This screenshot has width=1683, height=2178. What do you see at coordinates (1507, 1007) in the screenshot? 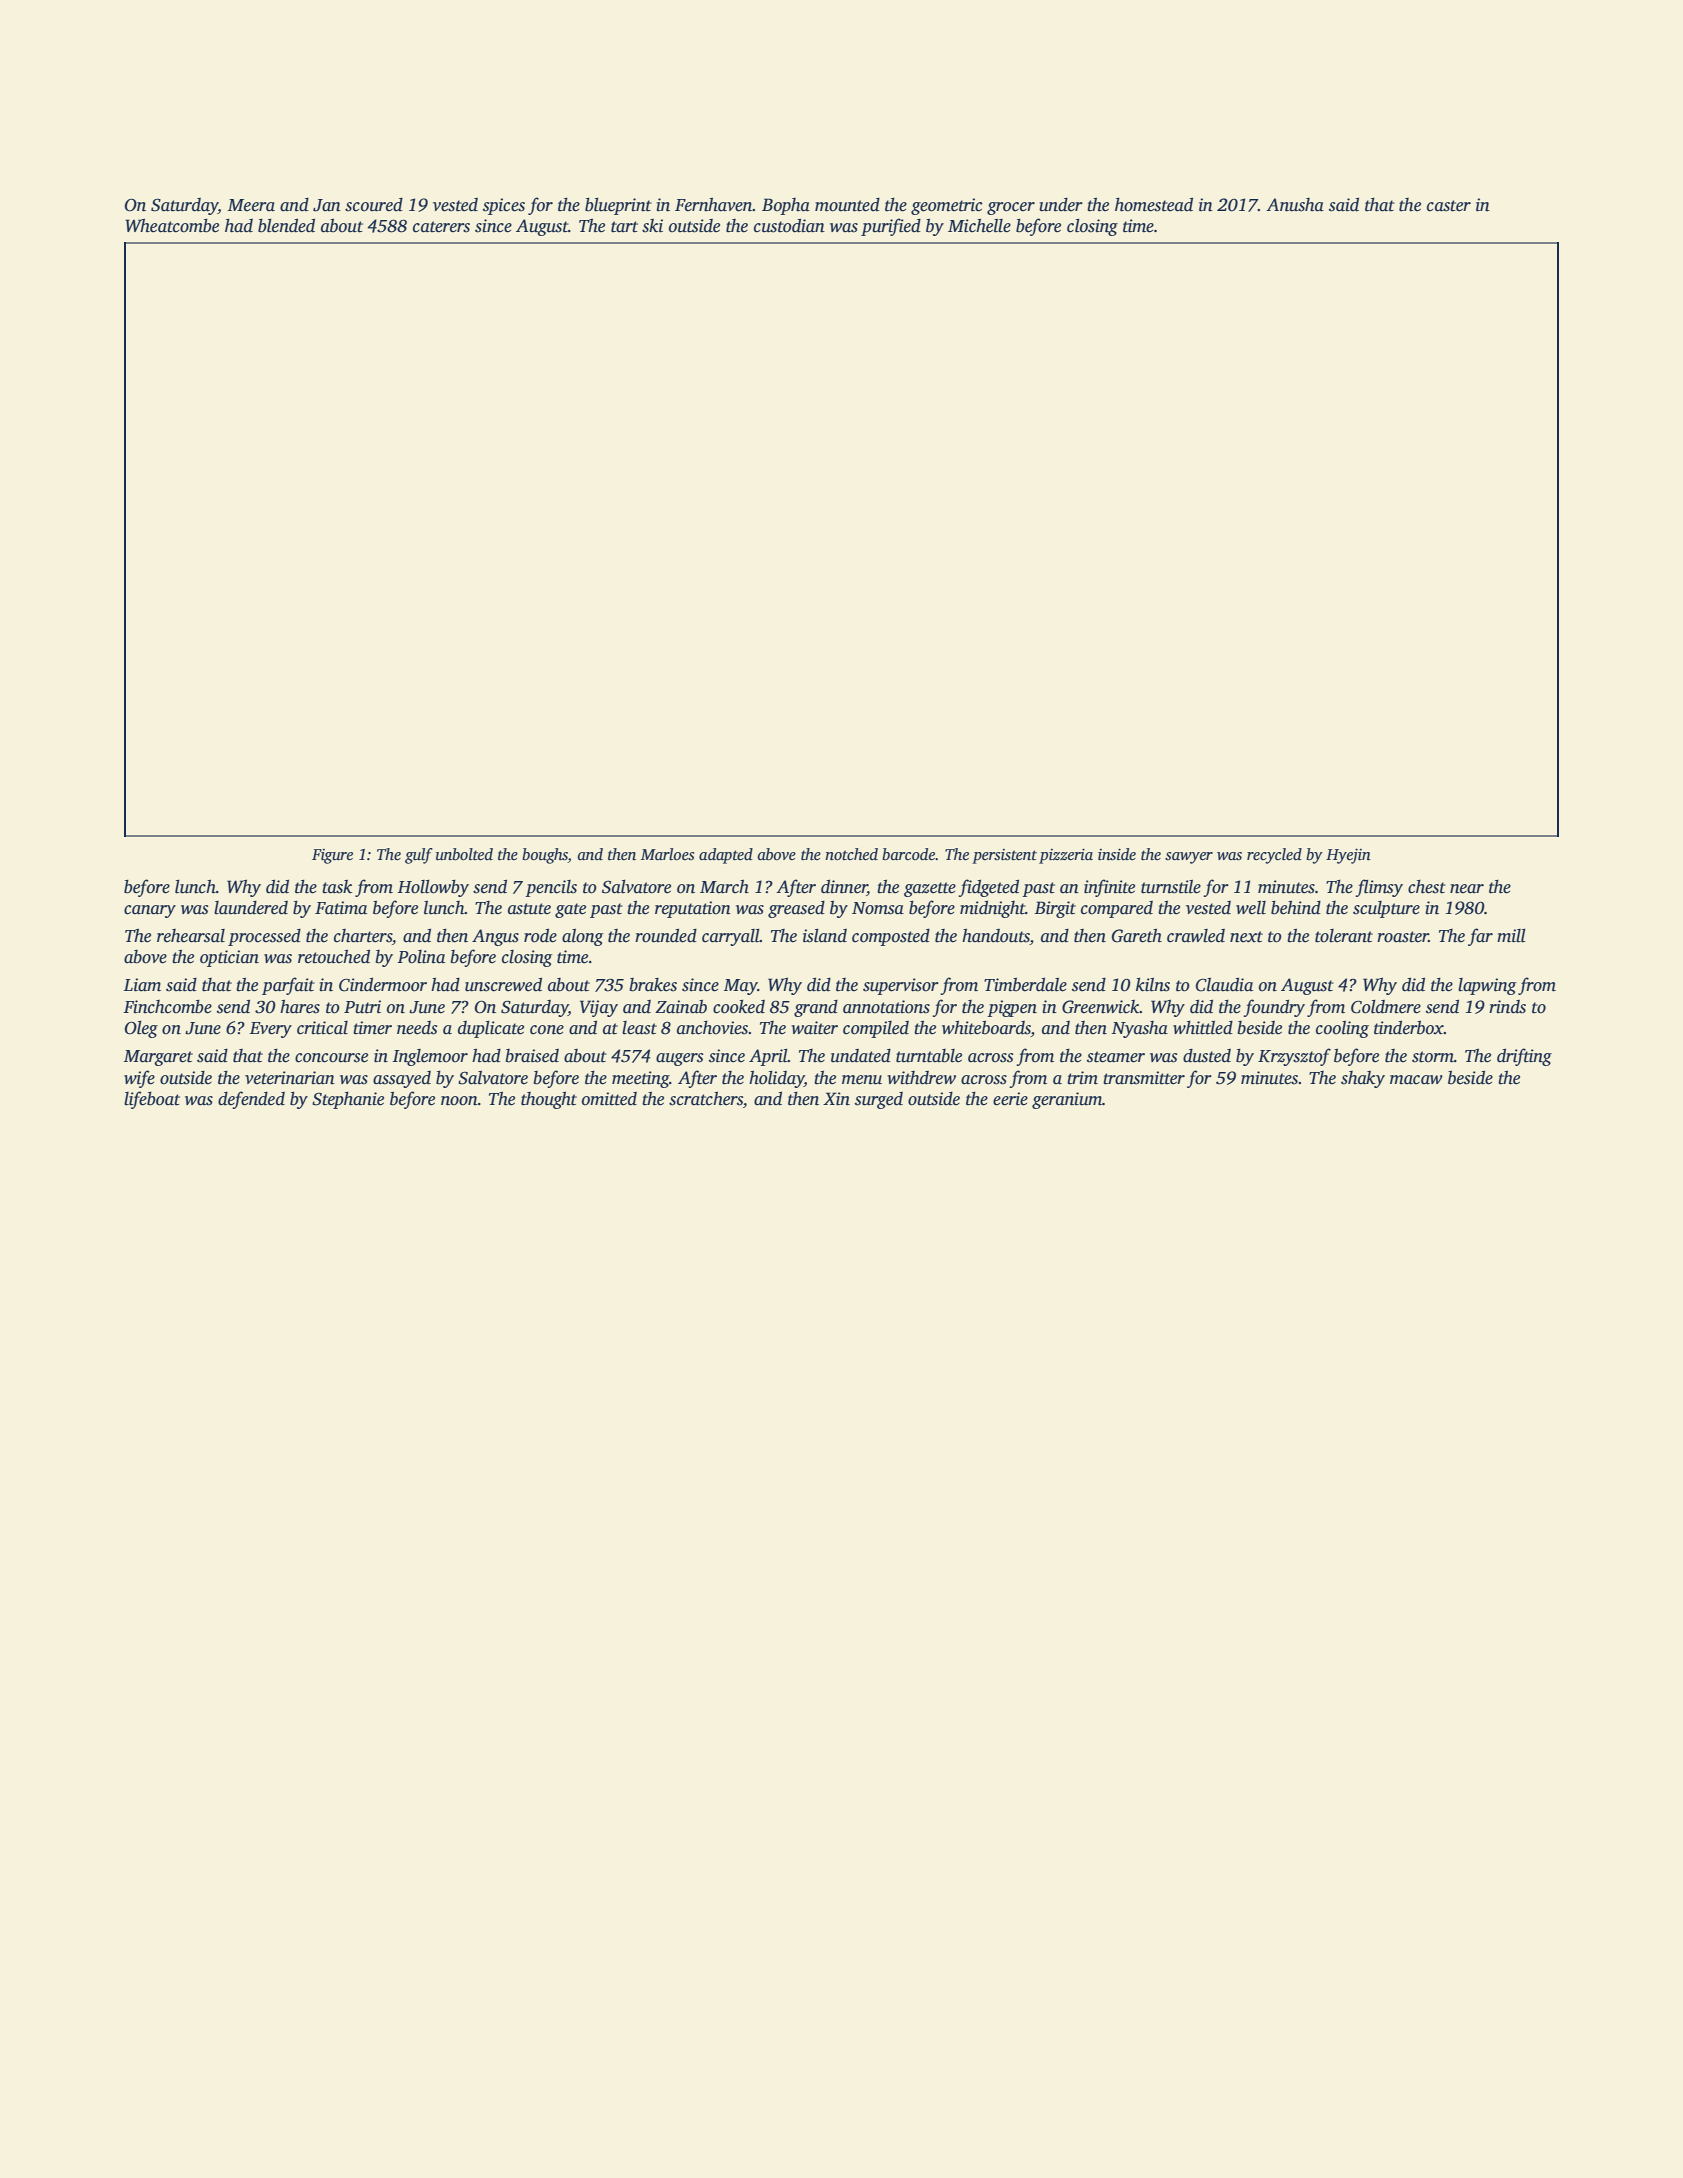
I see `rinds` at bounding box center [1507, 1007].
